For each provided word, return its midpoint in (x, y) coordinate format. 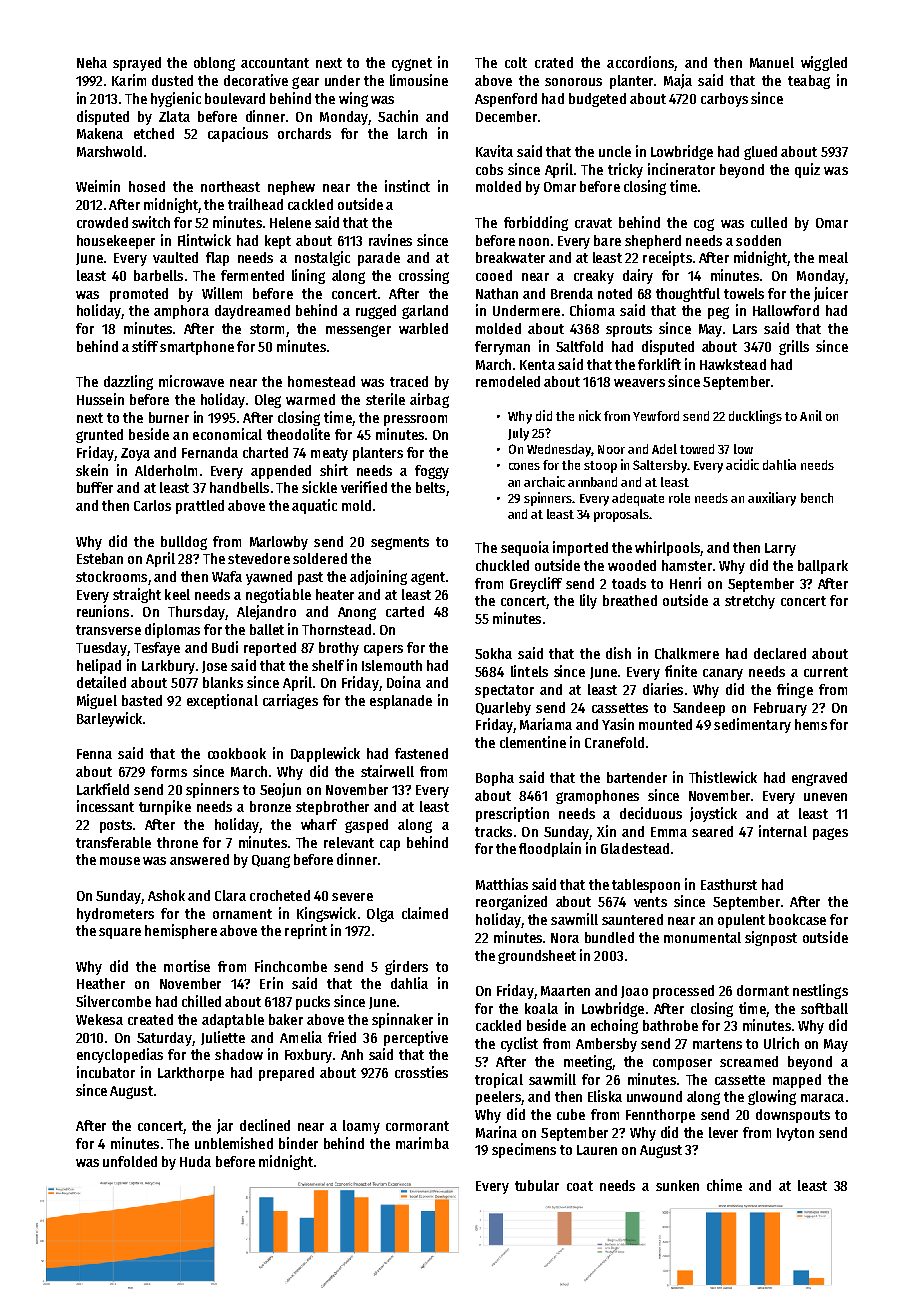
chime (724, 1185)
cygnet (412, 64)
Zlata (174, 116)
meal (833, 257)
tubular (537, 1185)
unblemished (234, 1143)
